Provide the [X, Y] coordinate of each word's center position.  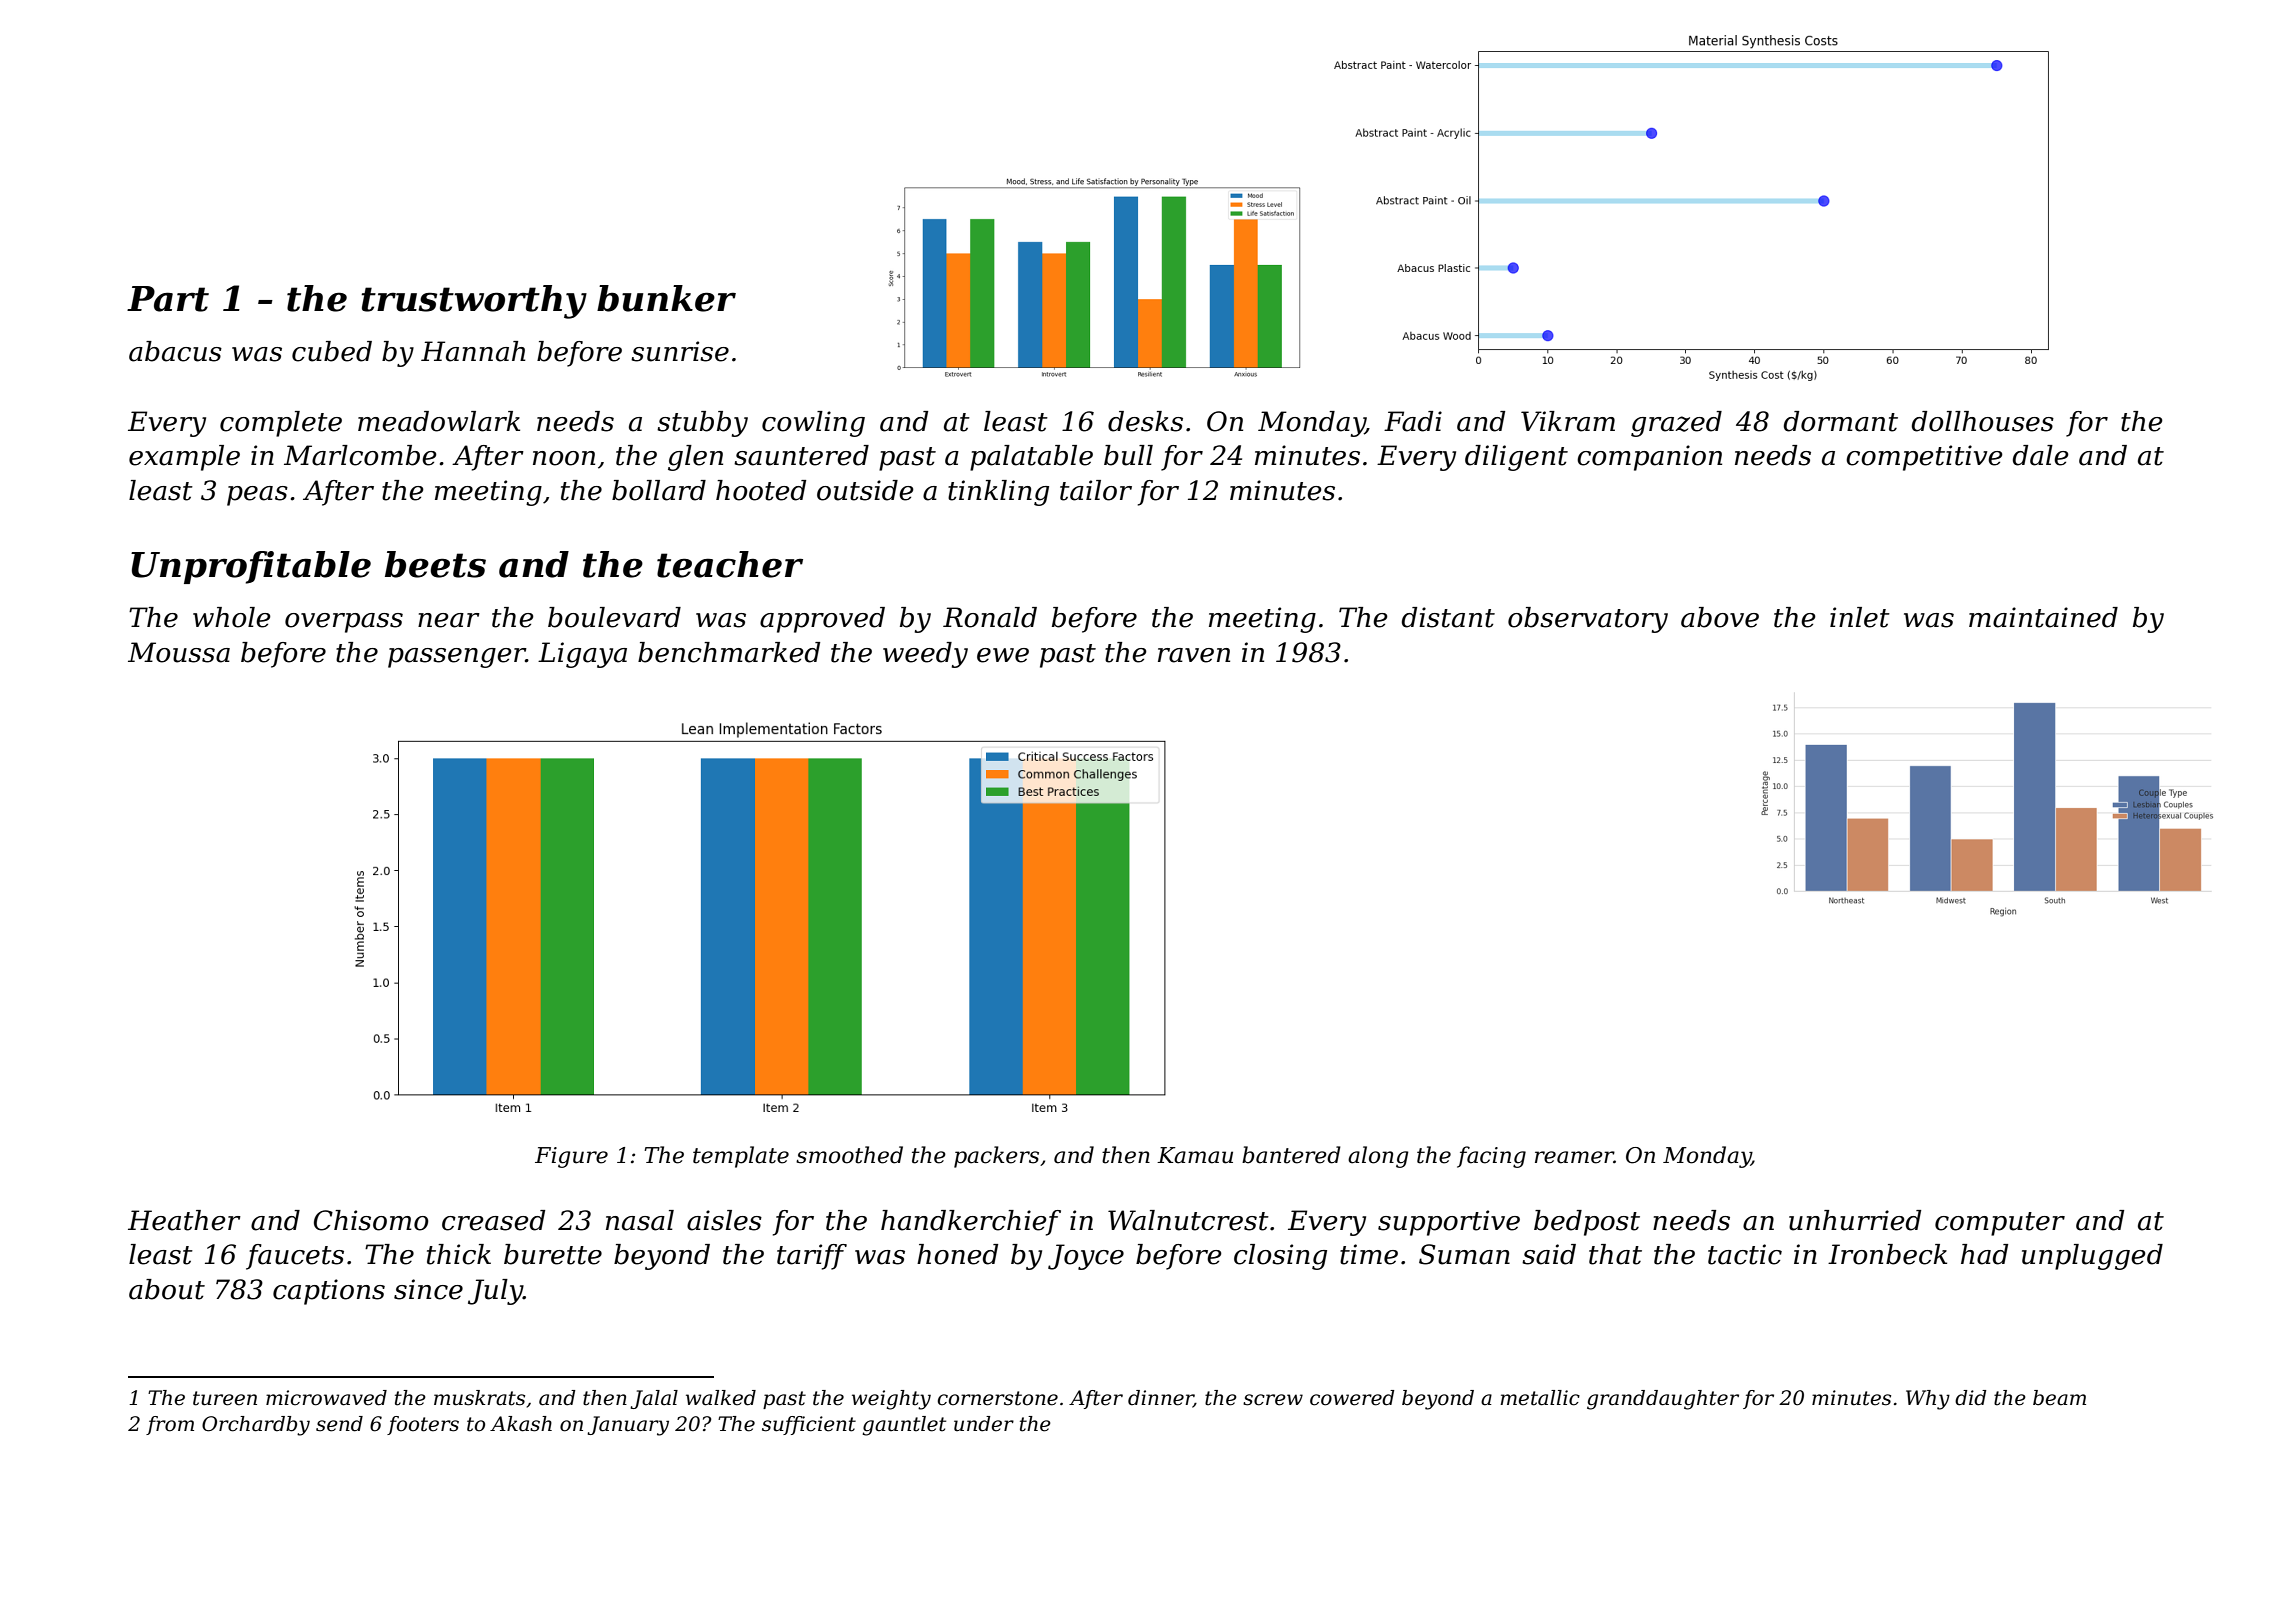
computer [2000, 1224]
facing [1491, 1157]
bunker [666, 298]
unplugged [2092, 1257]
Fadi [1413, 421]
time [1369, 1254]
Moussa [179, 652]
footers [423, 1425]
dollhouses [1983, 421]
